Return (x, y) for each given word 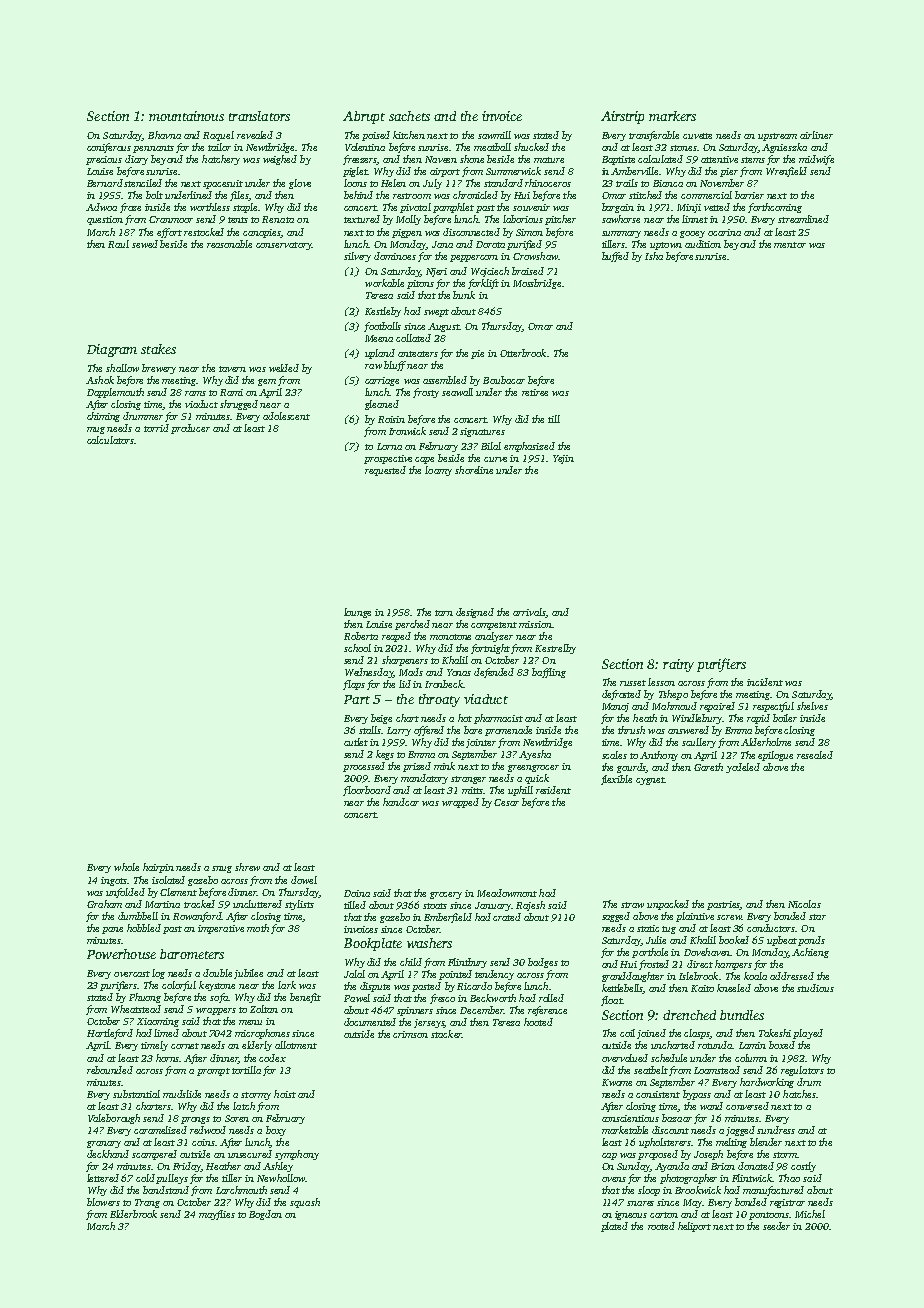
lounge (357, 613)
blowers (103, 1202)
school (357, 648)
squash (305, 1203)
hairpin (158, 868)
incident (765, 682)
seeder (776, 1226)
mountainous (186, 116)
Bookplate (373, 944)
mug (96, 430)
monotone (450, 637)
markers (672, 116)
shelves (812, 706)
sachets (409, 116)
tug (669, 930)
